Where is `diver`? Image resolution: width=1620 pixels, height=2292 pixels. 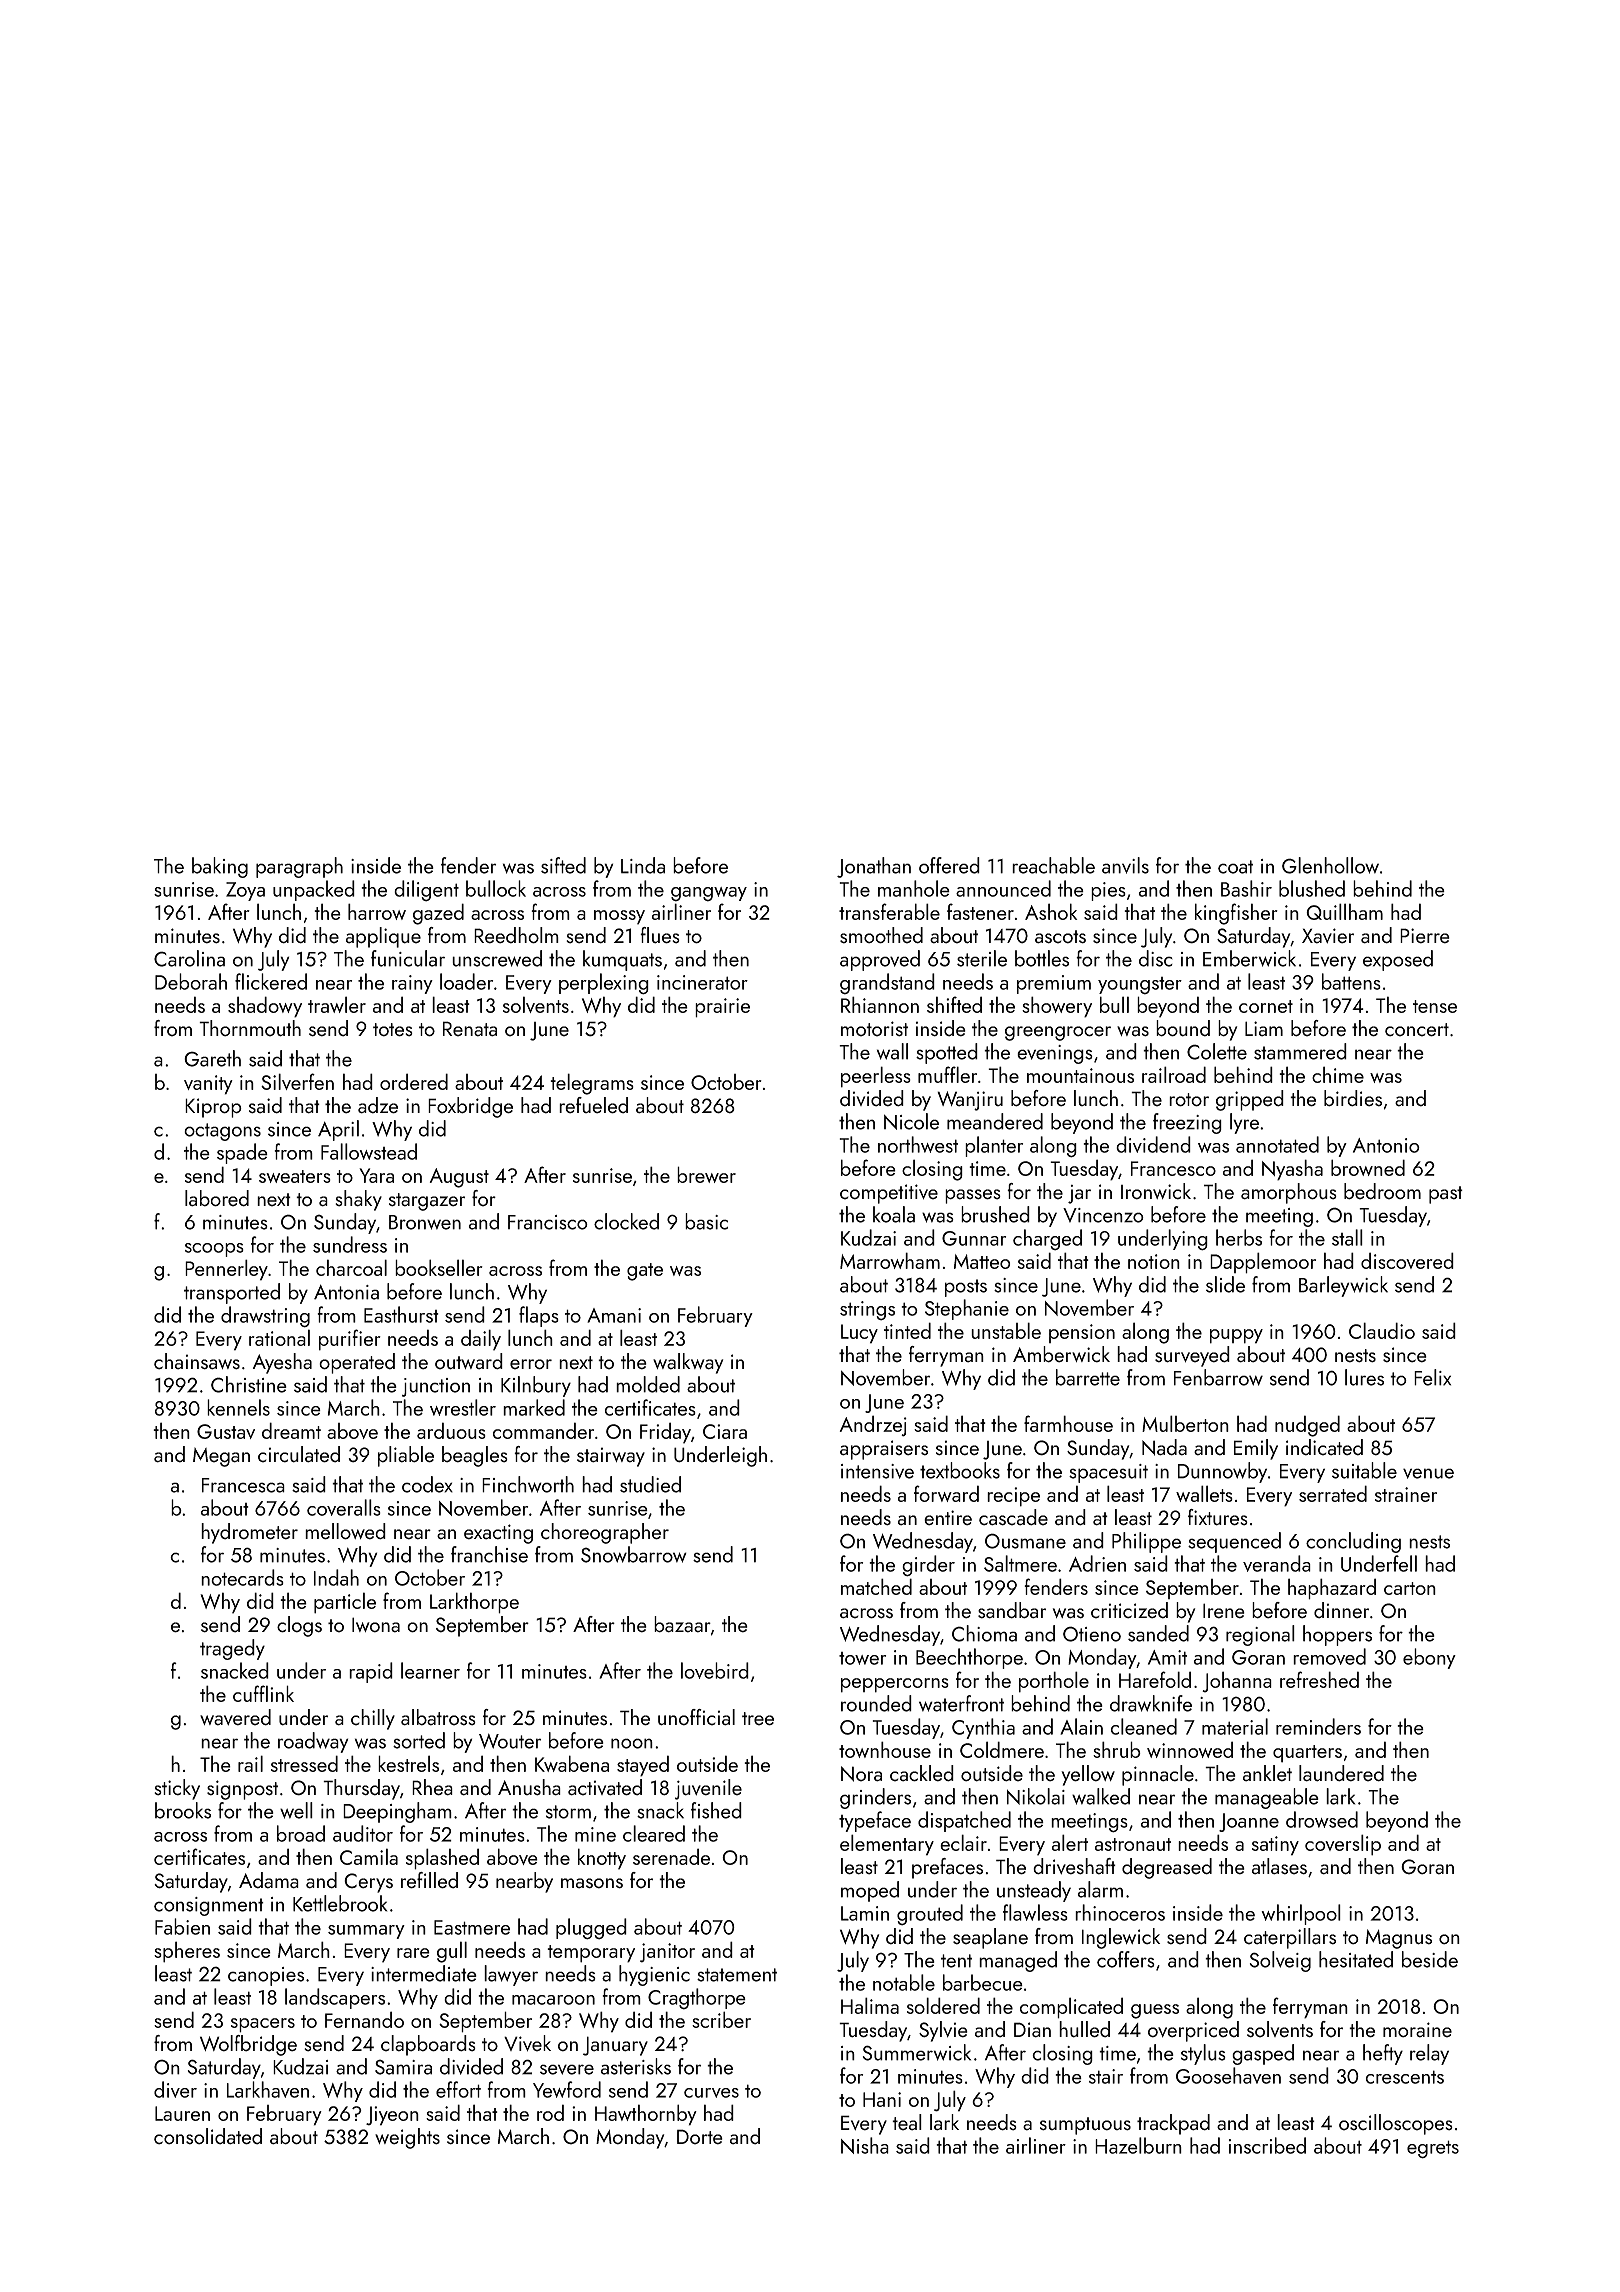
diver is located at coordinates (175, 2089).
